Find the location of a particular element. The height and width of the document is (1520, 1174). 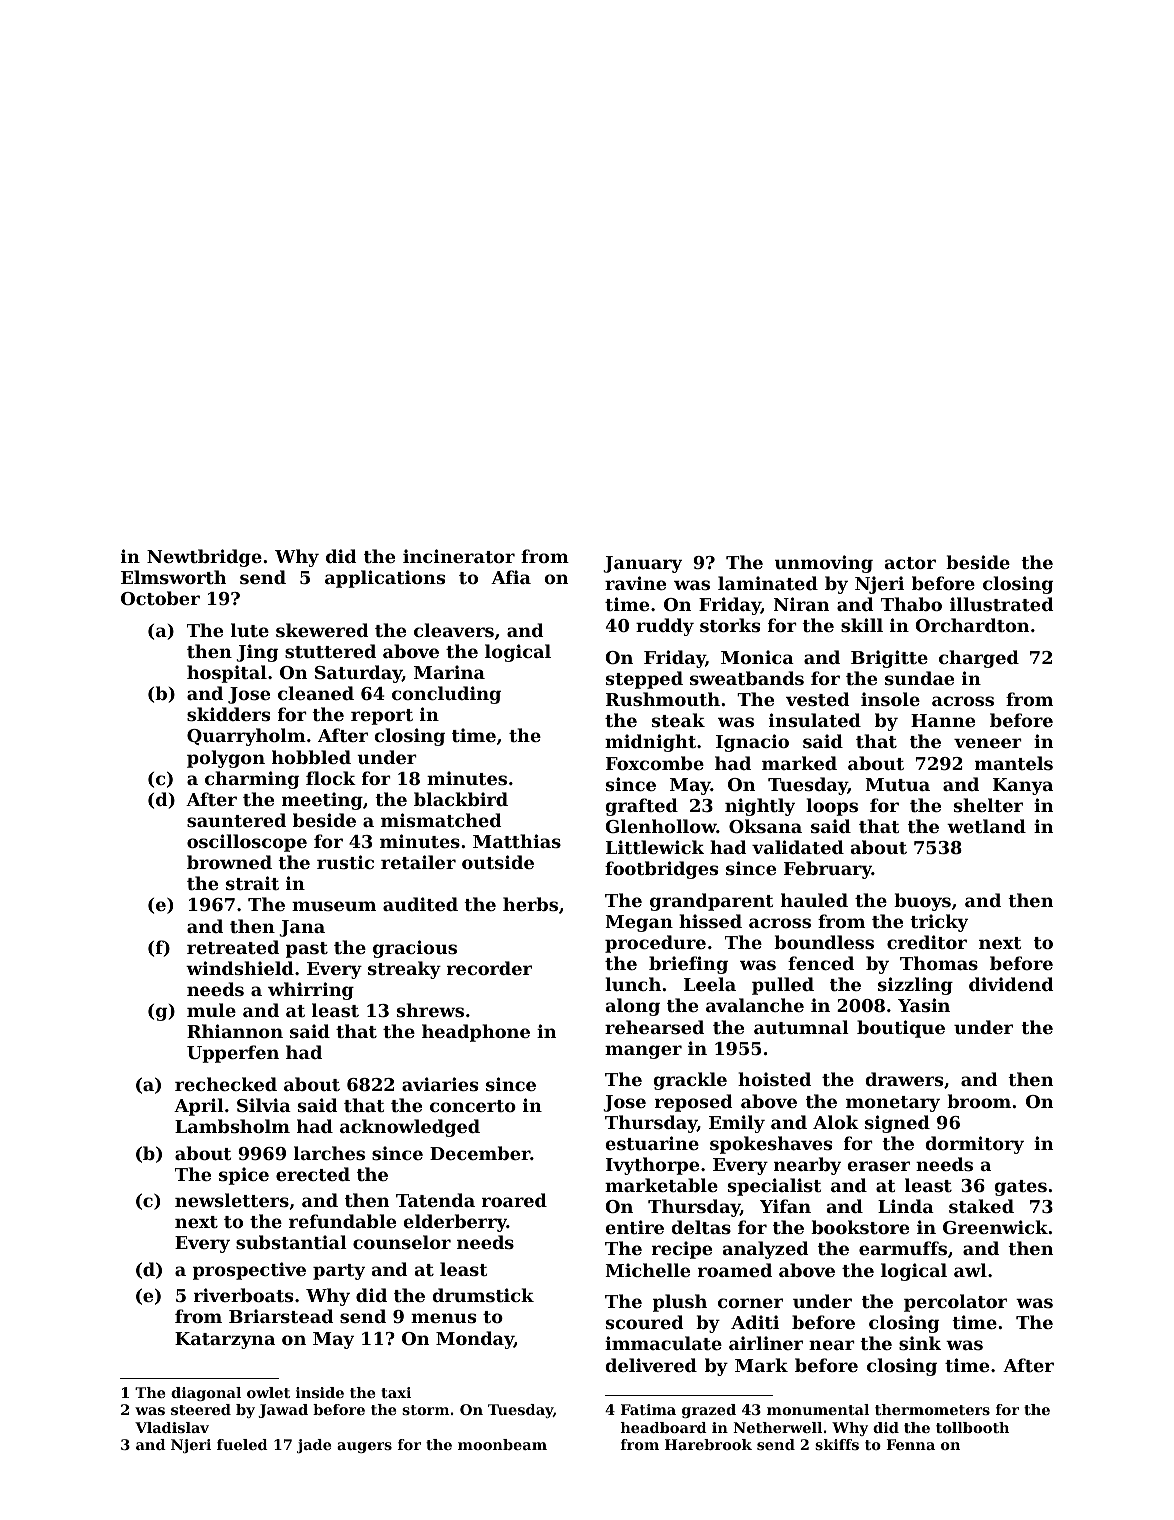

acknowledged is located at coordinates (410, 1128).
